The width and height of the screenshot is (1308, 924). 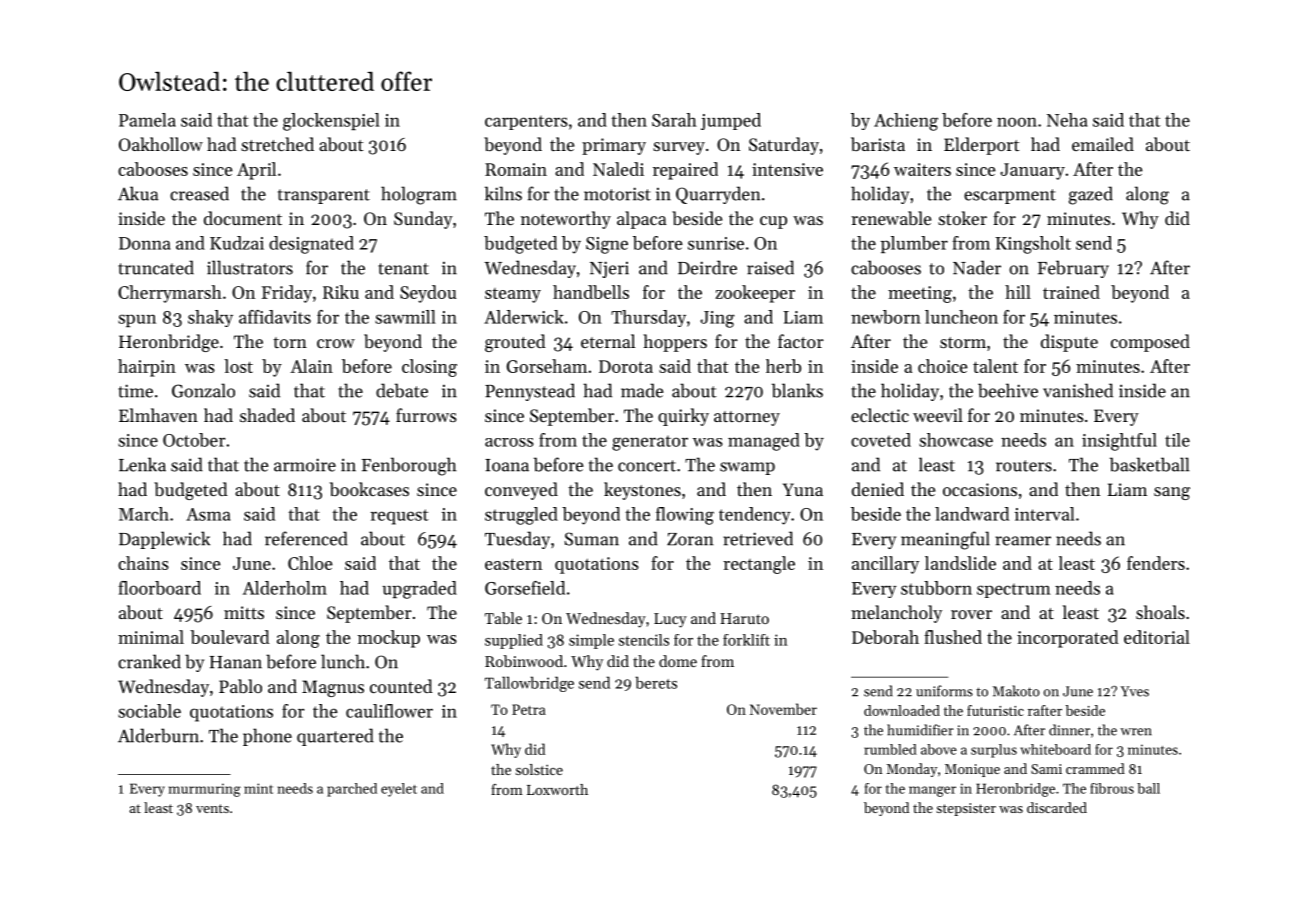 What do you see at coordinates (1017, 122) in the screenshot?
I see `noon` at bounding box center [1017, 122].
